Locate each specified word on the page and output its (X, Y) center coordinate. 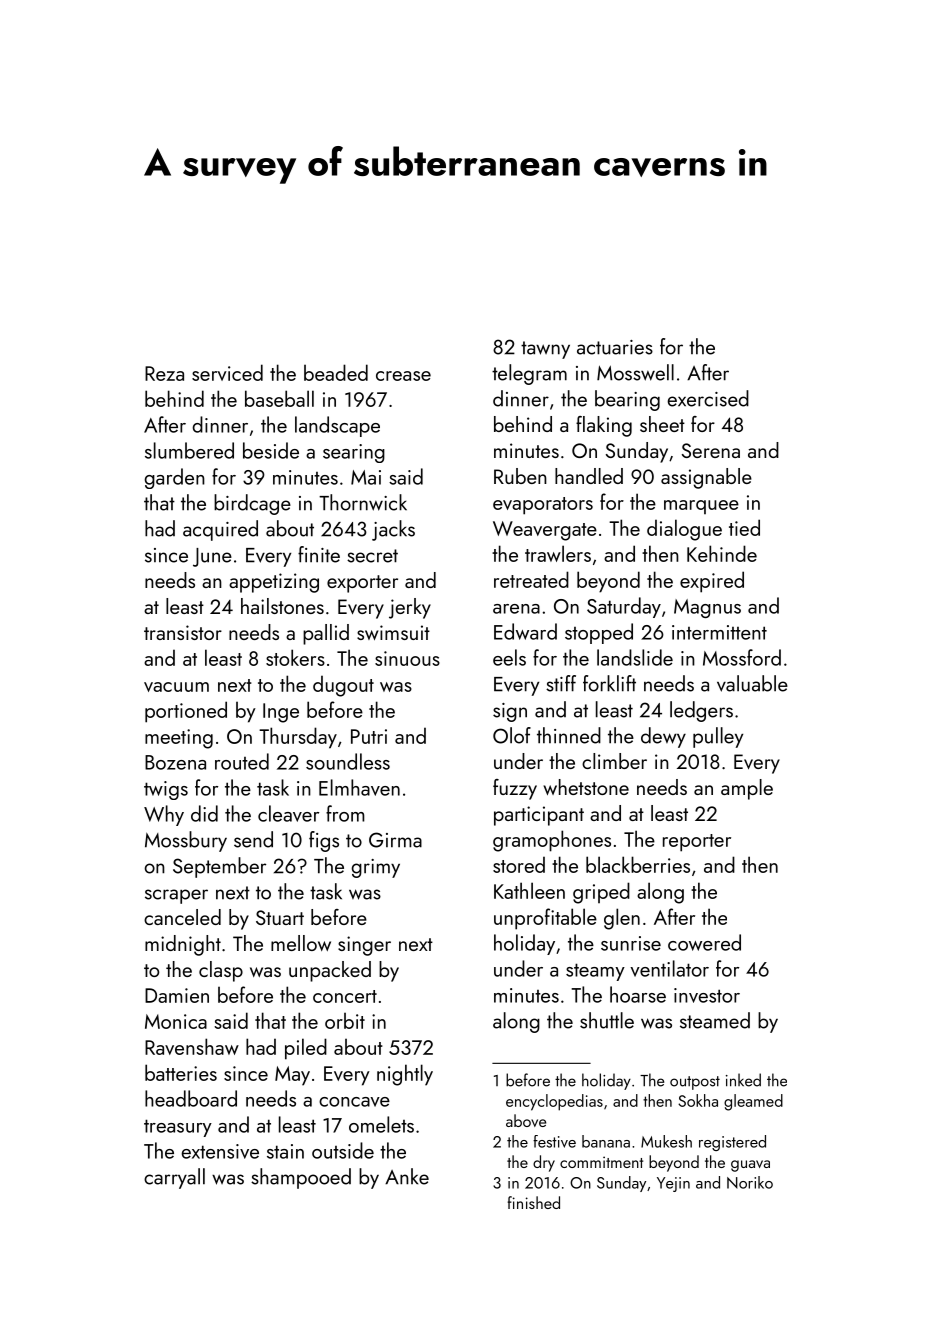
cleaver (288, 813)
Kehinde (722, 553)
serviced (227, 372)
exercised (708, 398)
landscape (337, 426)
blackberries (638, 864)
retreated (531, 579)
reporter (697, 843)
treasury (178, 1128)
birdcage (252, 504)
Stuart (280, 917)
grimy (375, 868)
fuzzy (515, 789)
